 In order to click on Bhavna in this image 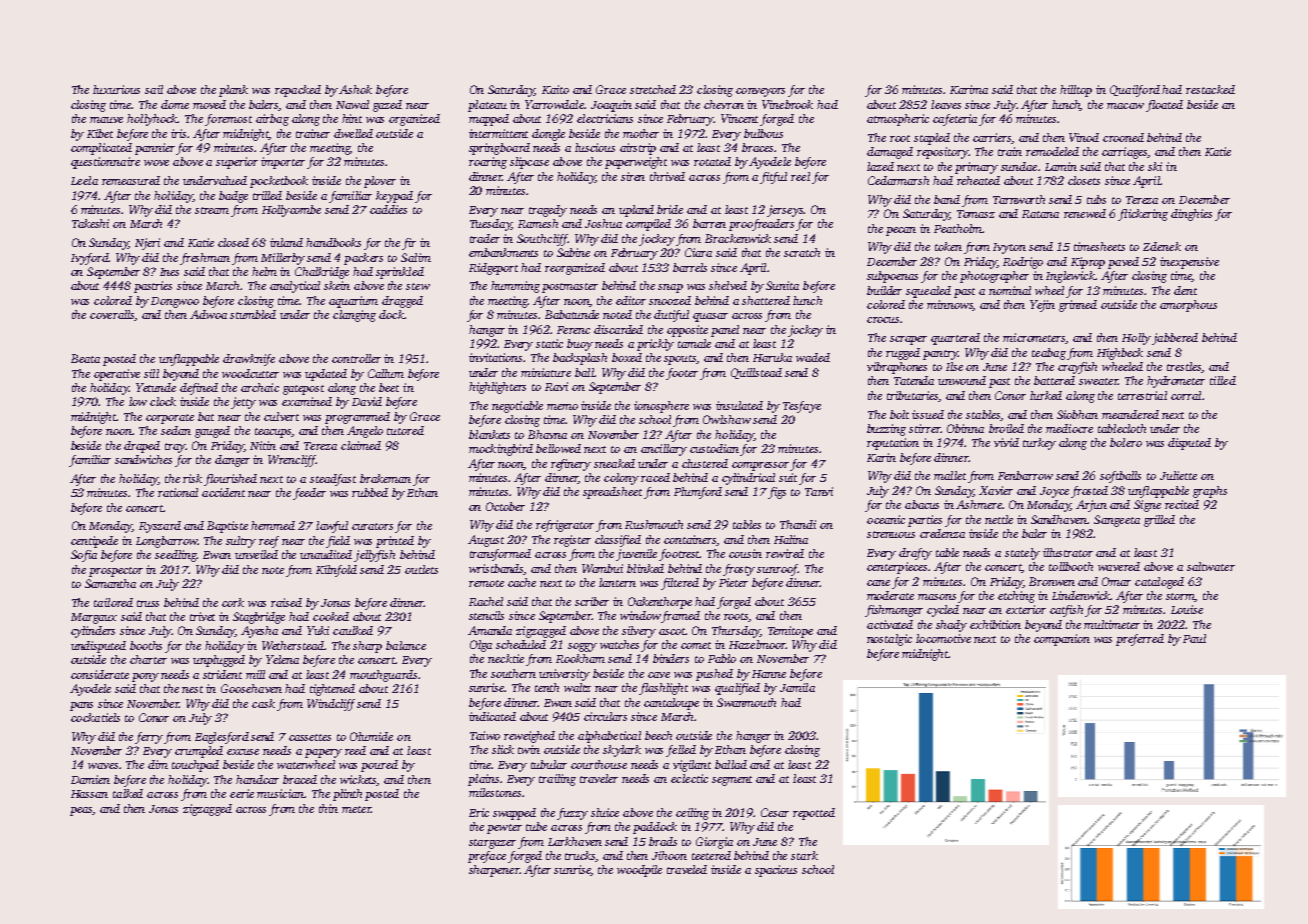, I will do `click(547, 434)`.
